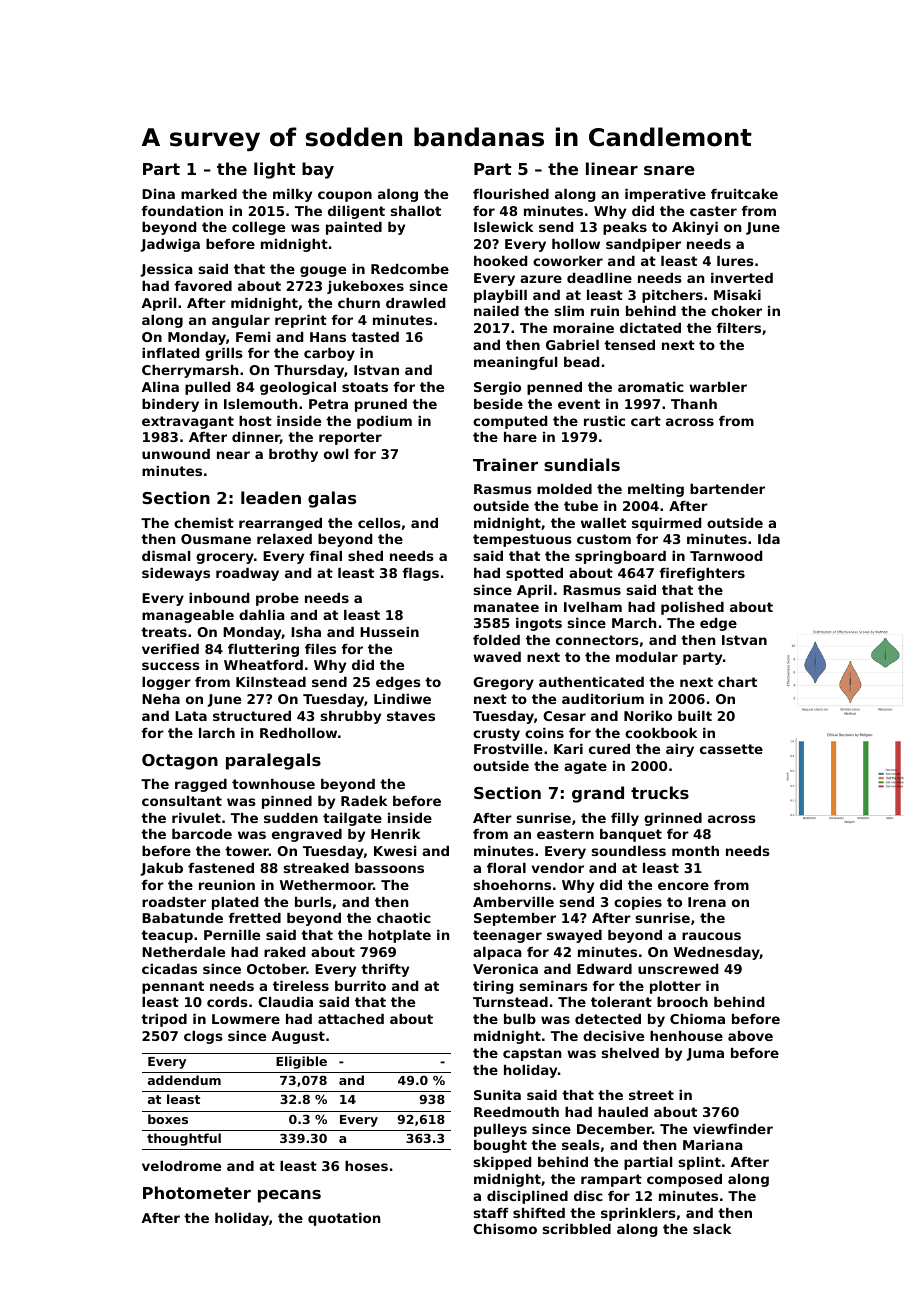  I want to click on Islewick, so click(503, 227).
